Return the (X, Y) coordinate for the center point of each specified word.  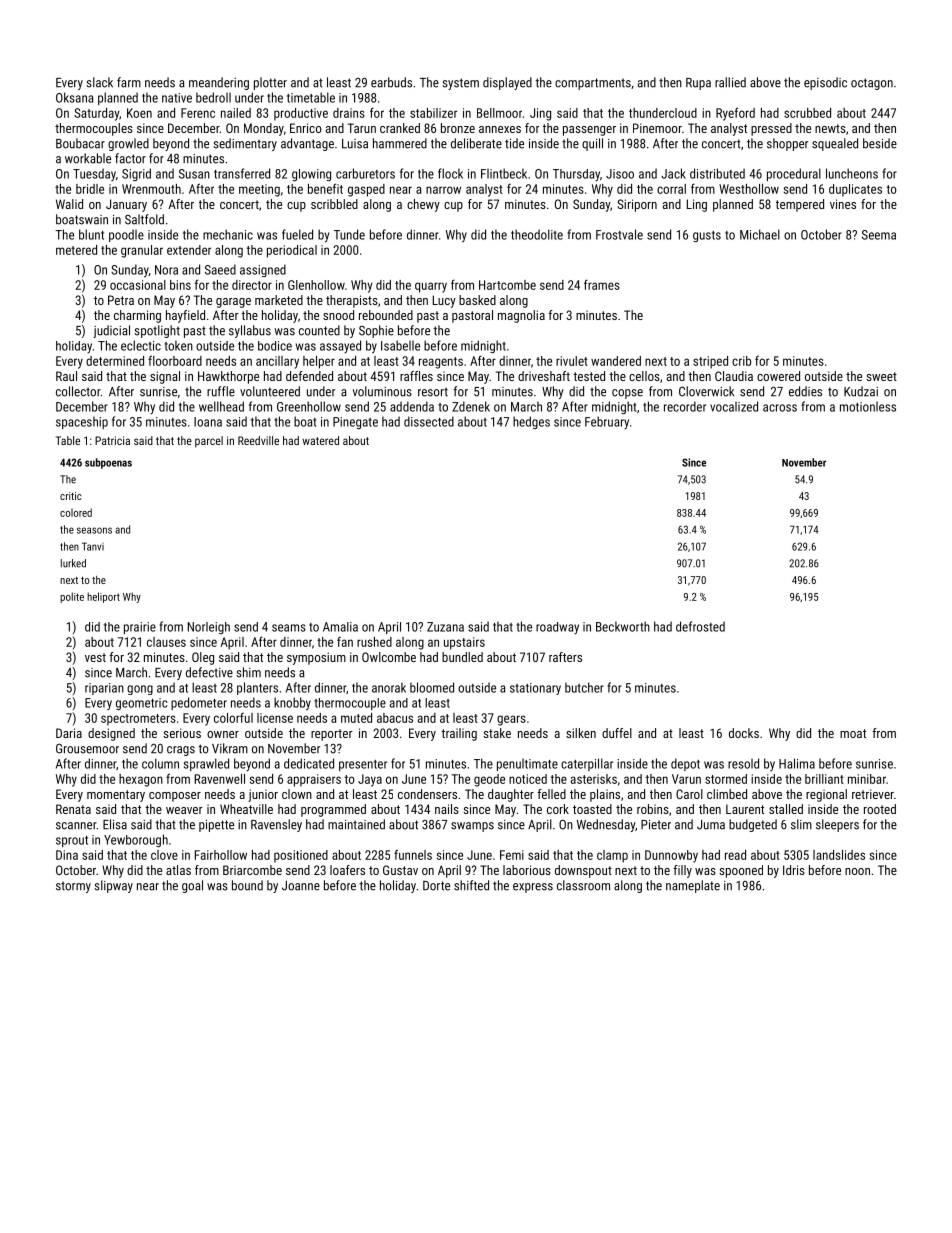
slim (801, 824)
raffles (416, 376)
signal (165, 377)
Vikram (230, 748)
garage (233, 303)
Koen (139, 113)
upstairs (464, 643)
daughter (511, 795)
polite (72, 597)
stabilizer (433, 113)
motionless (868, 407)
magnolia (521, 316)
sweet (881, 376)
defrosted (700, 626)
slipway (113, 886)
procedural (794, 174)
